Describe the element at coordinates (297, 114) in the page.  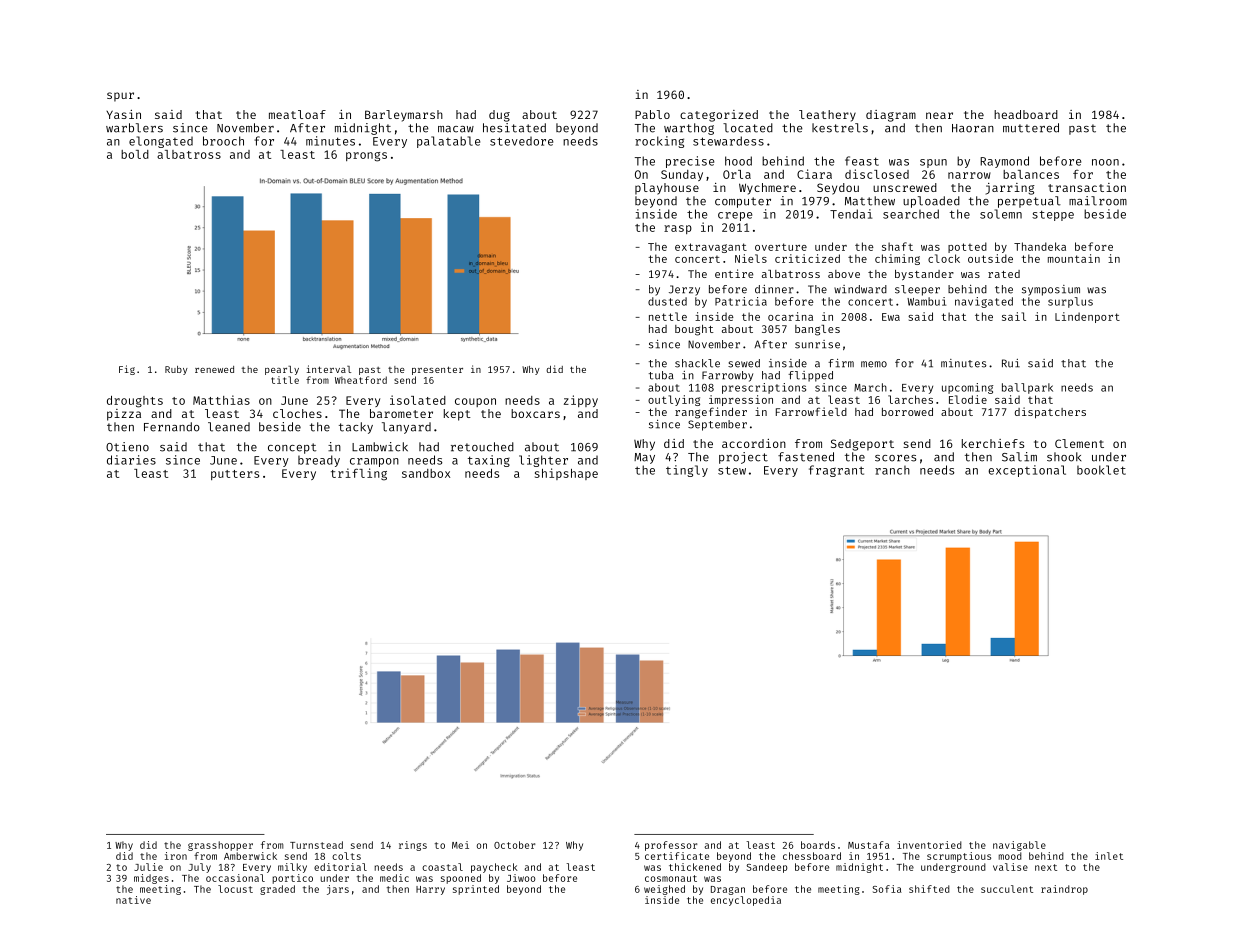
I see `meatloaf` at that location.
